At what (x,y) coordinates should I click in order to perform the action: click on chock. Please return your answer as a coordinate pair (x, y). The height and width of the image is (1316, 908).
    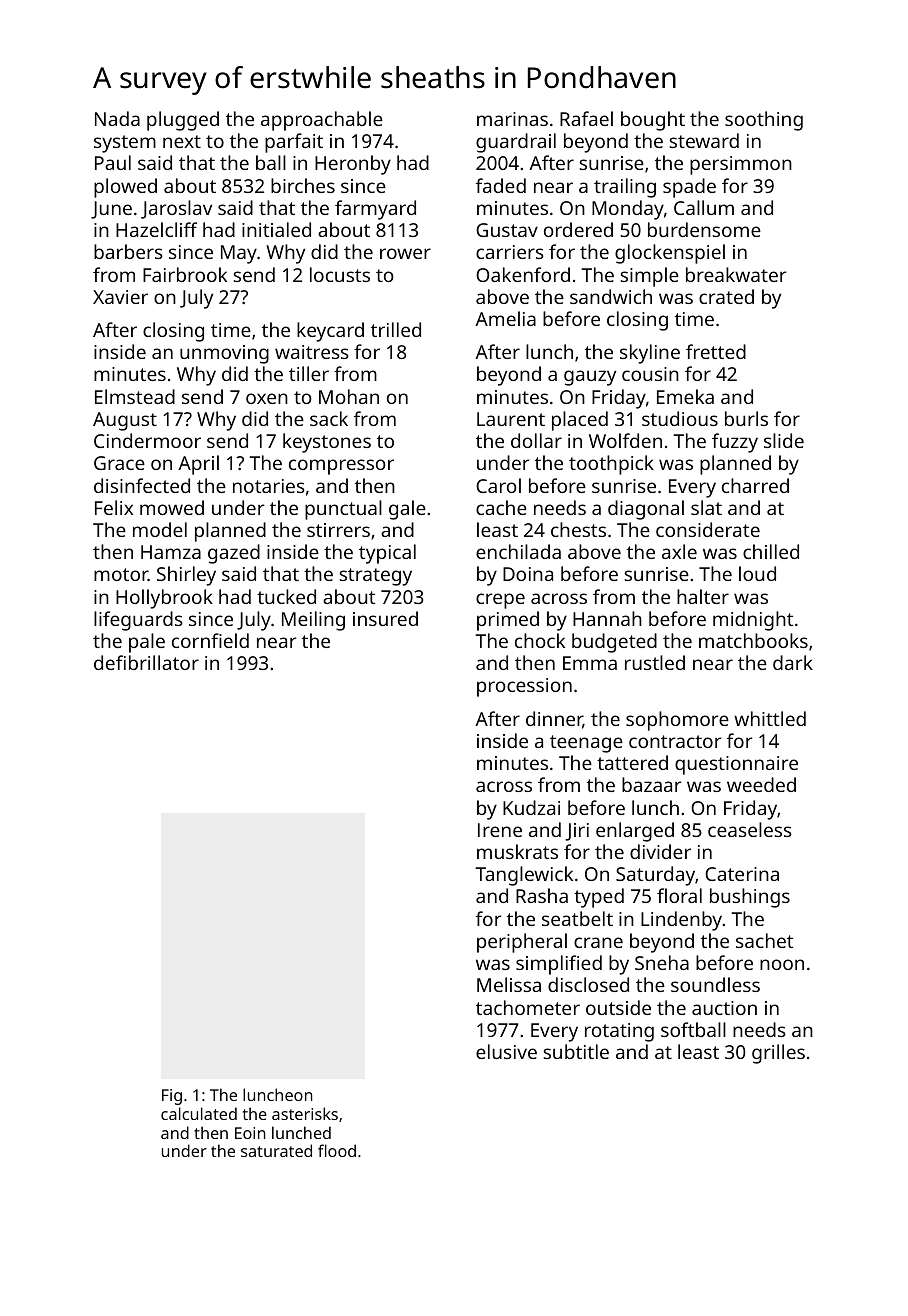
    Looking at the image, I should click on (540, 640).
